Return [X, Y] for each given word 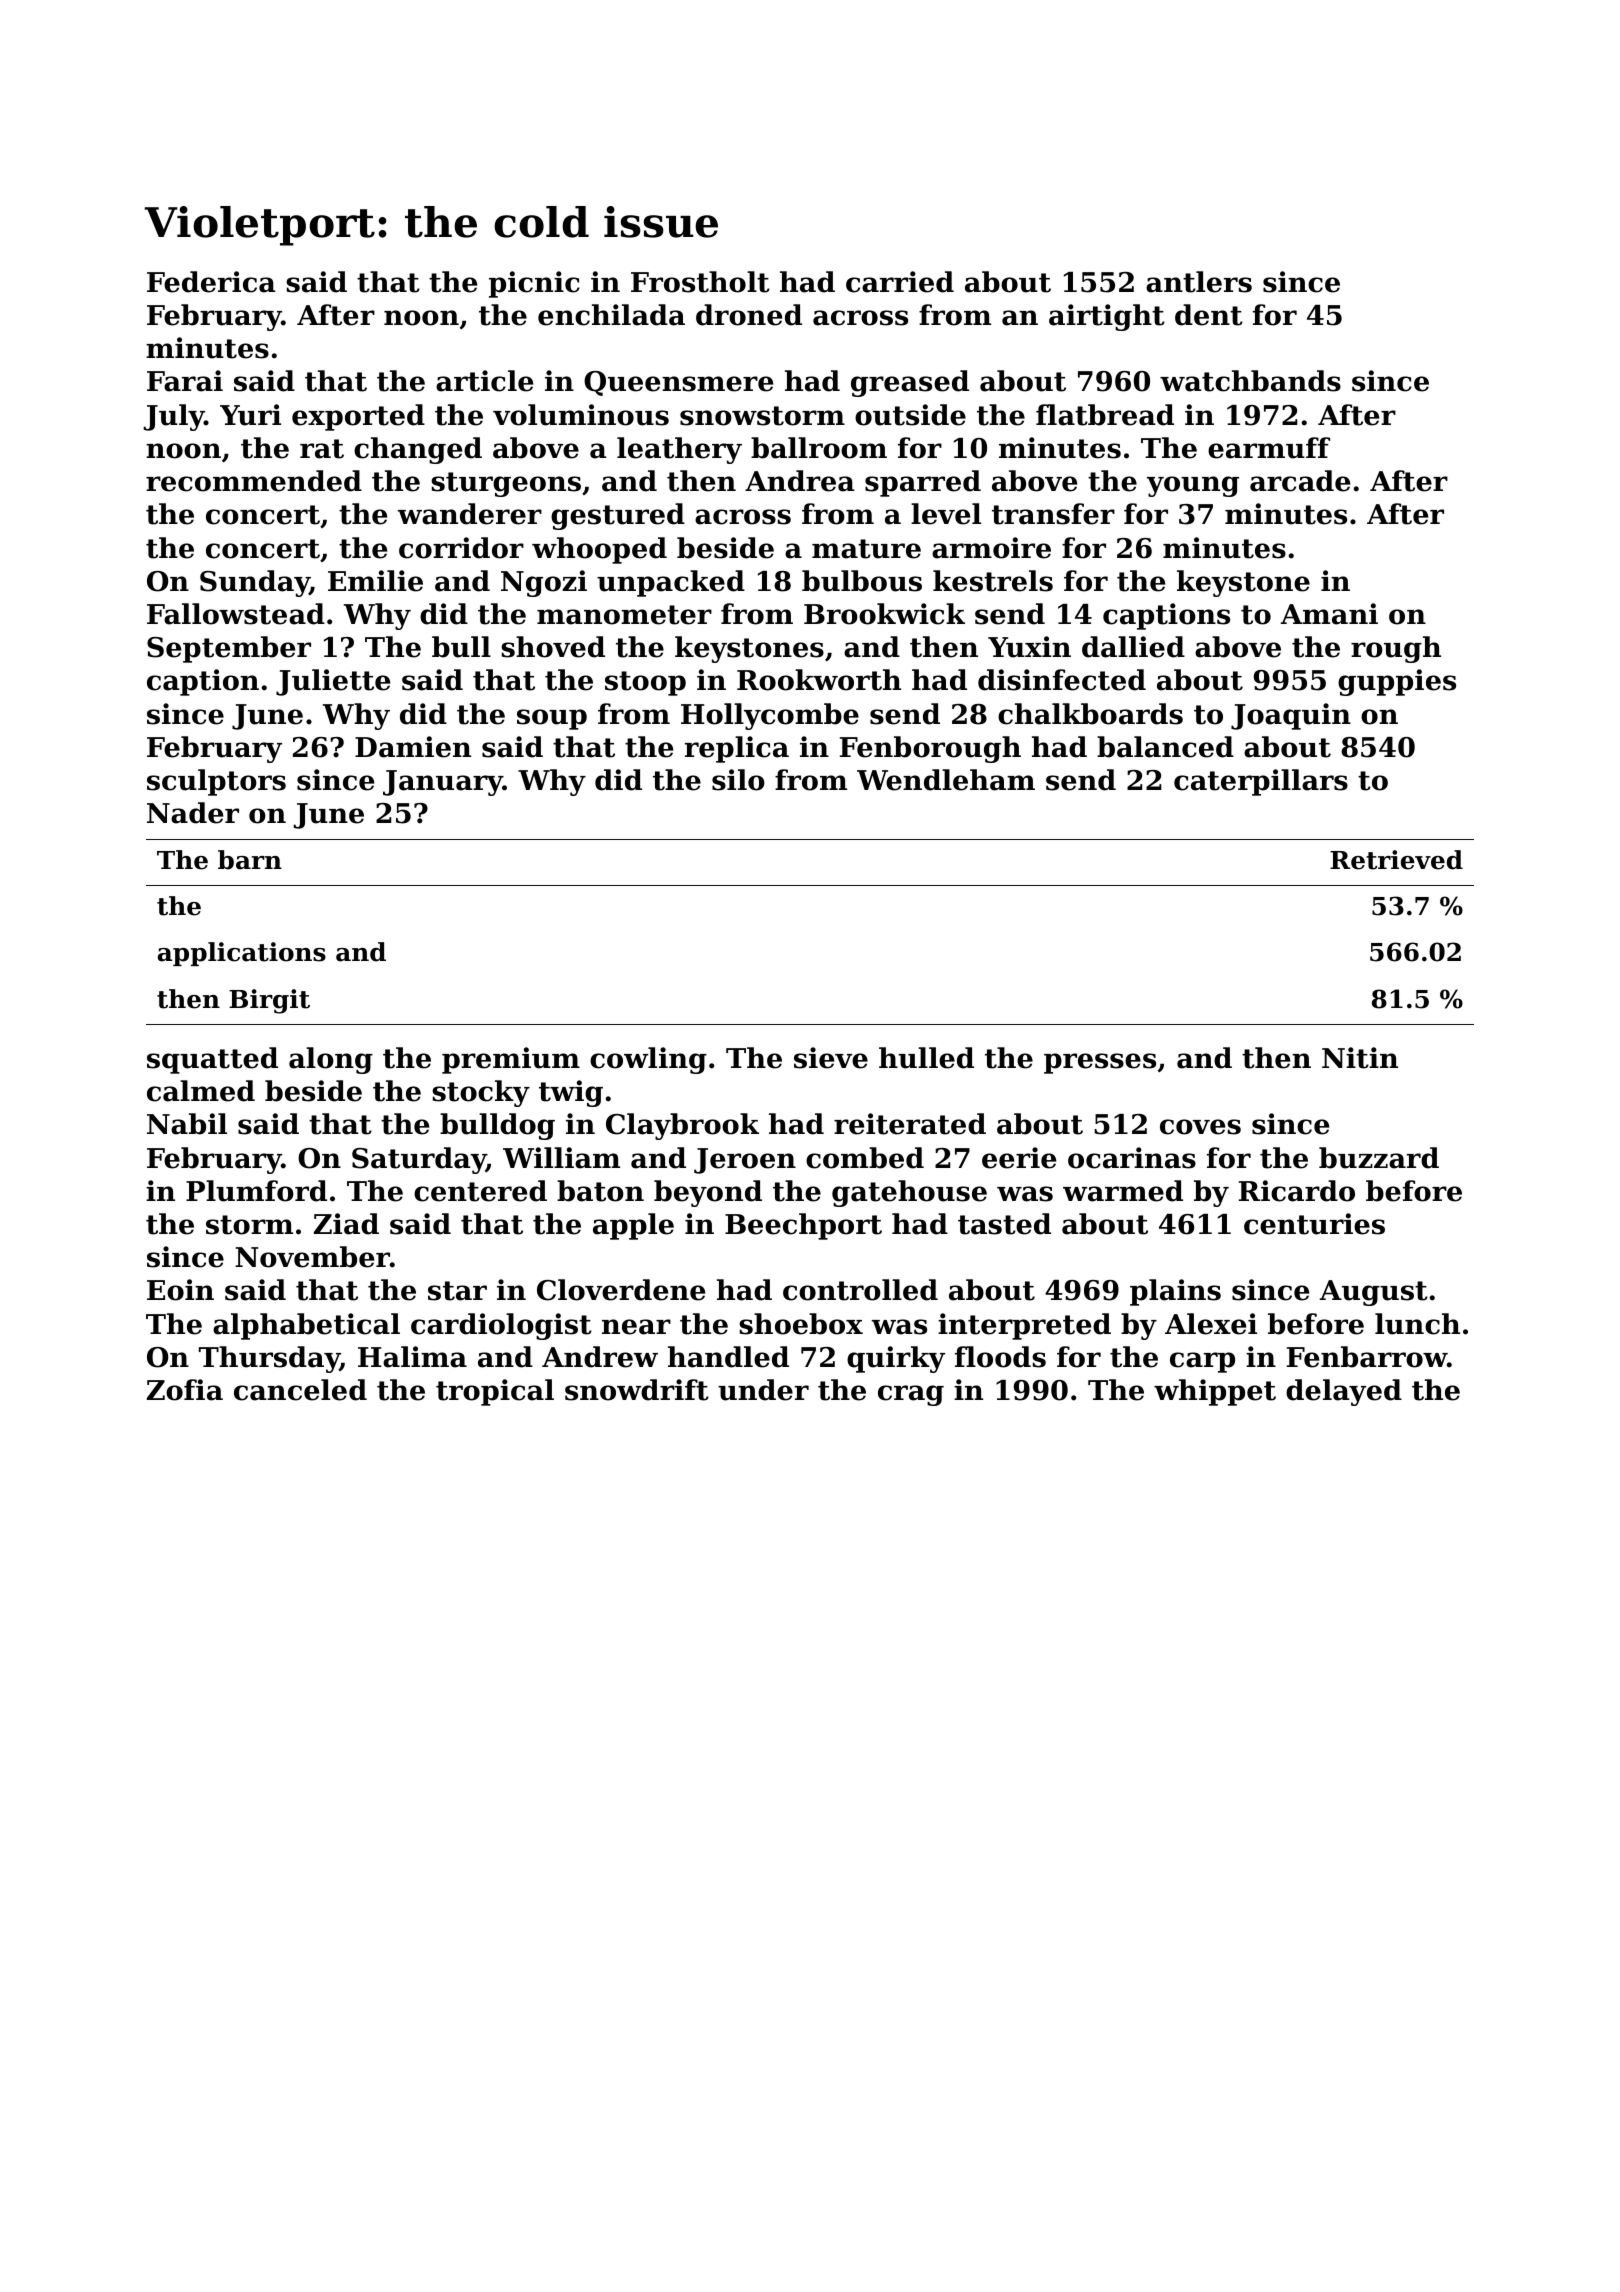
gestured [618, 516]
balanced [1165, 747]
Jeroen [745, 1161]
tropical [495, 1392]
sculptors [216, 782]
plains [1175, 1292]
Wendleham [946, 780]
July [173, 417]
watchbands [1250, 381]
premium [511, 1060]
